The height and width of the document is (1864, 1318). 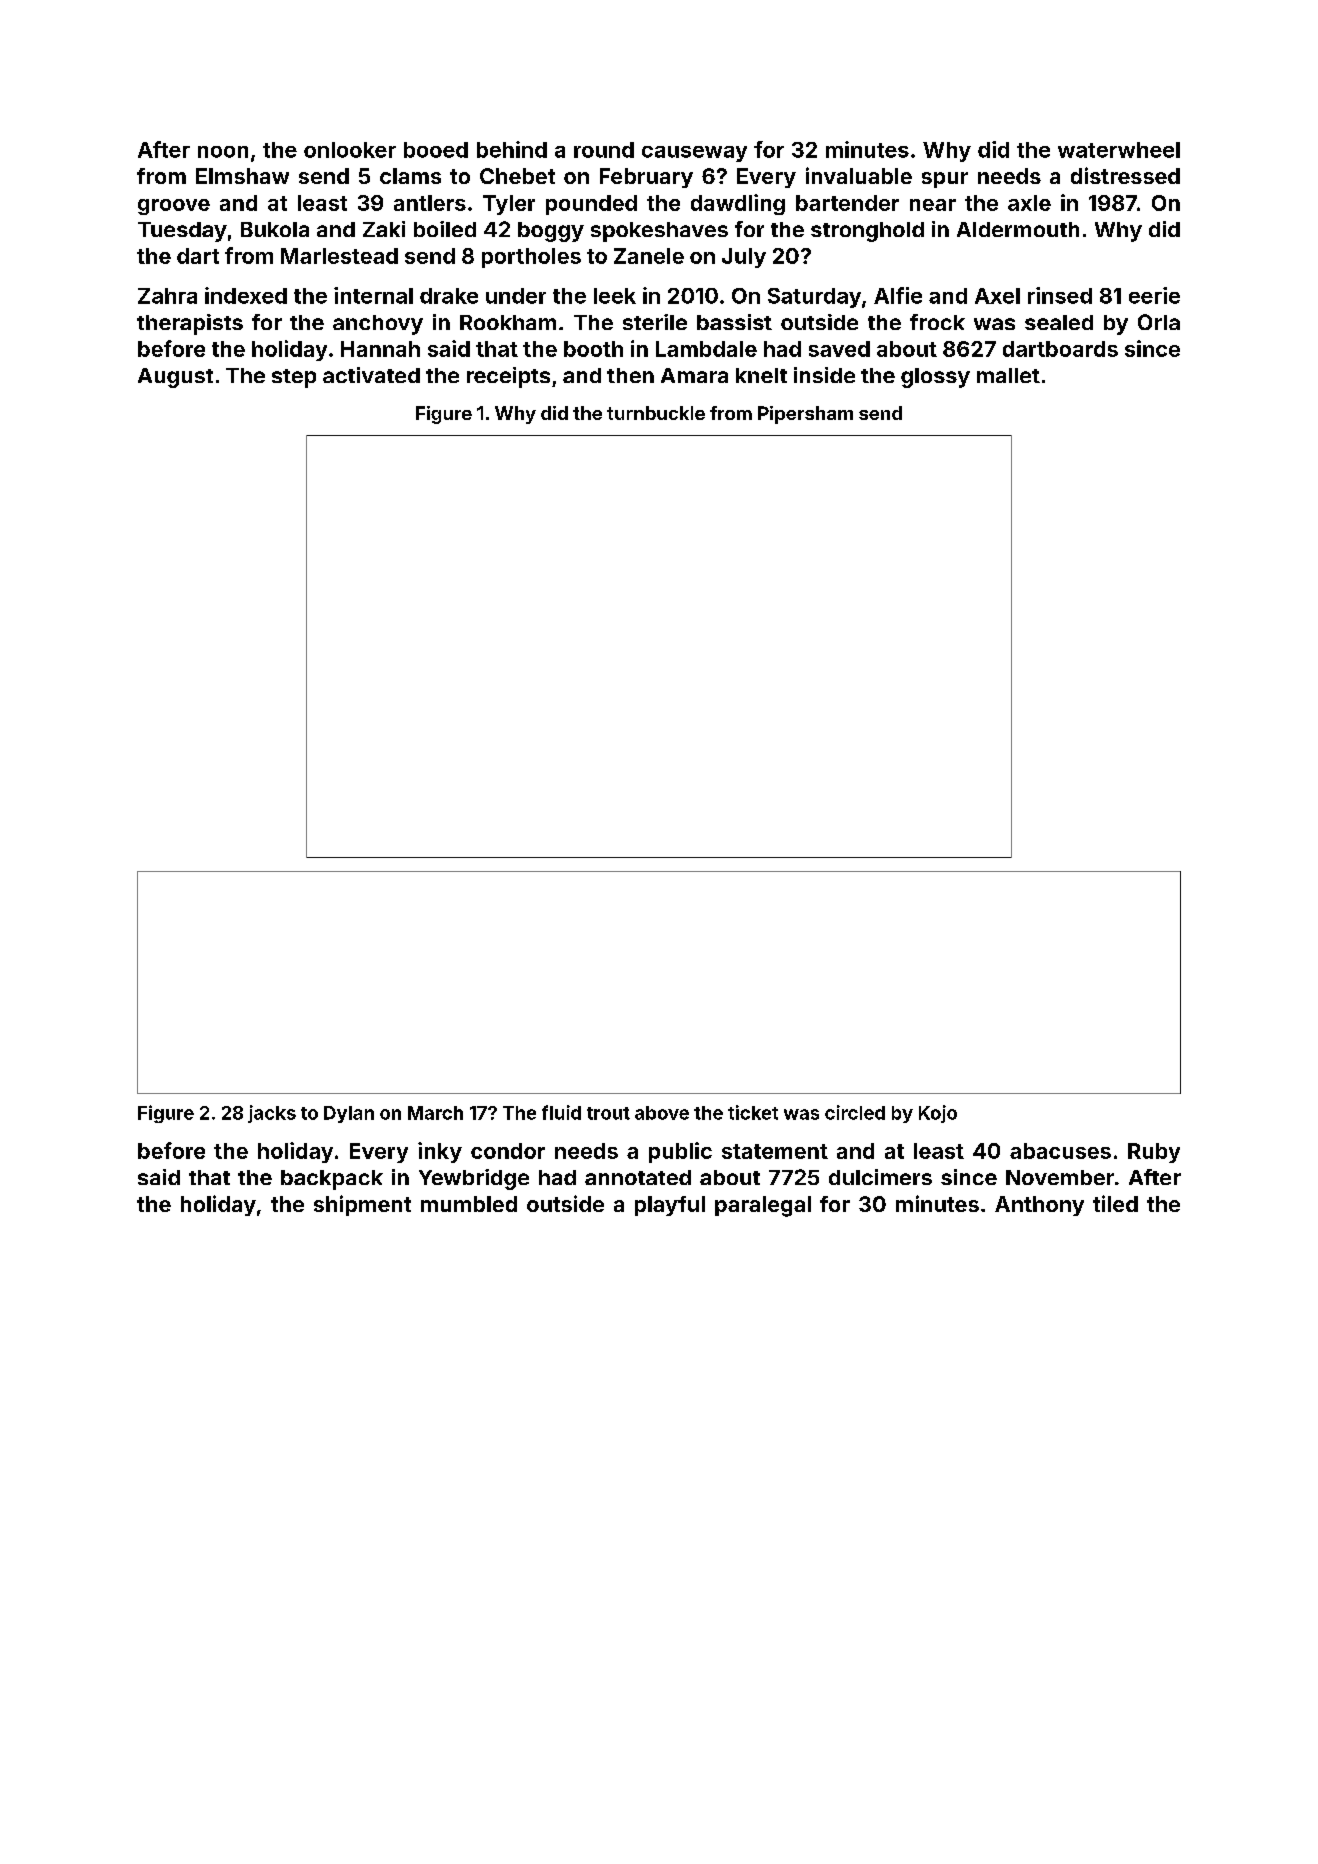 What do you see at coordinates (531, 258) in the document?
I see `portholes` at bounding box center [531, 258].
